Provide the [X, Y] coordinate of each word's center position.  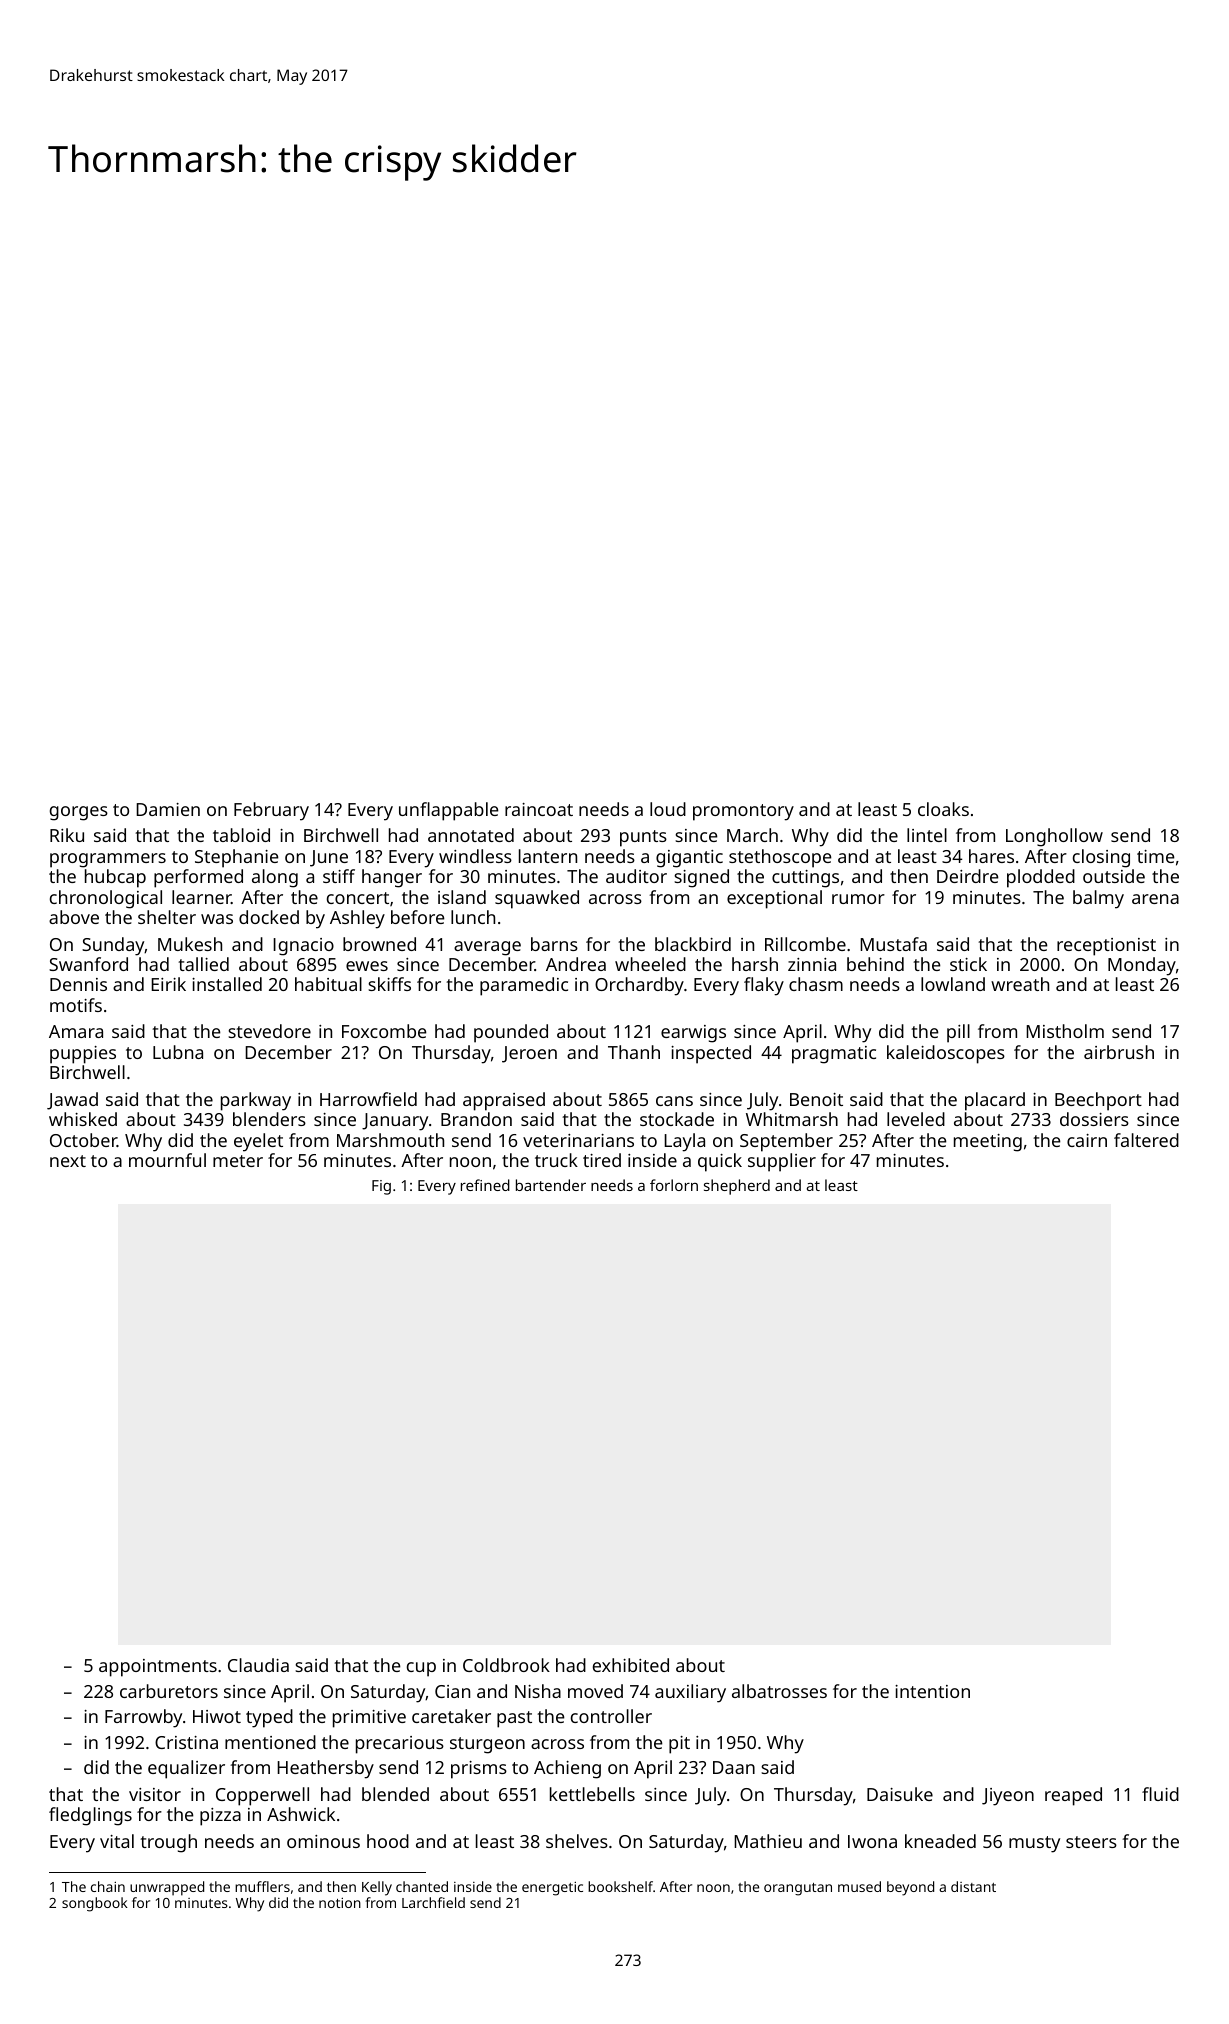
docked [269, 917]
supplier [782, 1162]
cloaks [943, 809]
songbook [95, 1904]
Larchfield [433, 1902]
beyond [910, 1888]
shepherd [737, 1187]
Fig [381, 1187]
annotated [471, 835]
